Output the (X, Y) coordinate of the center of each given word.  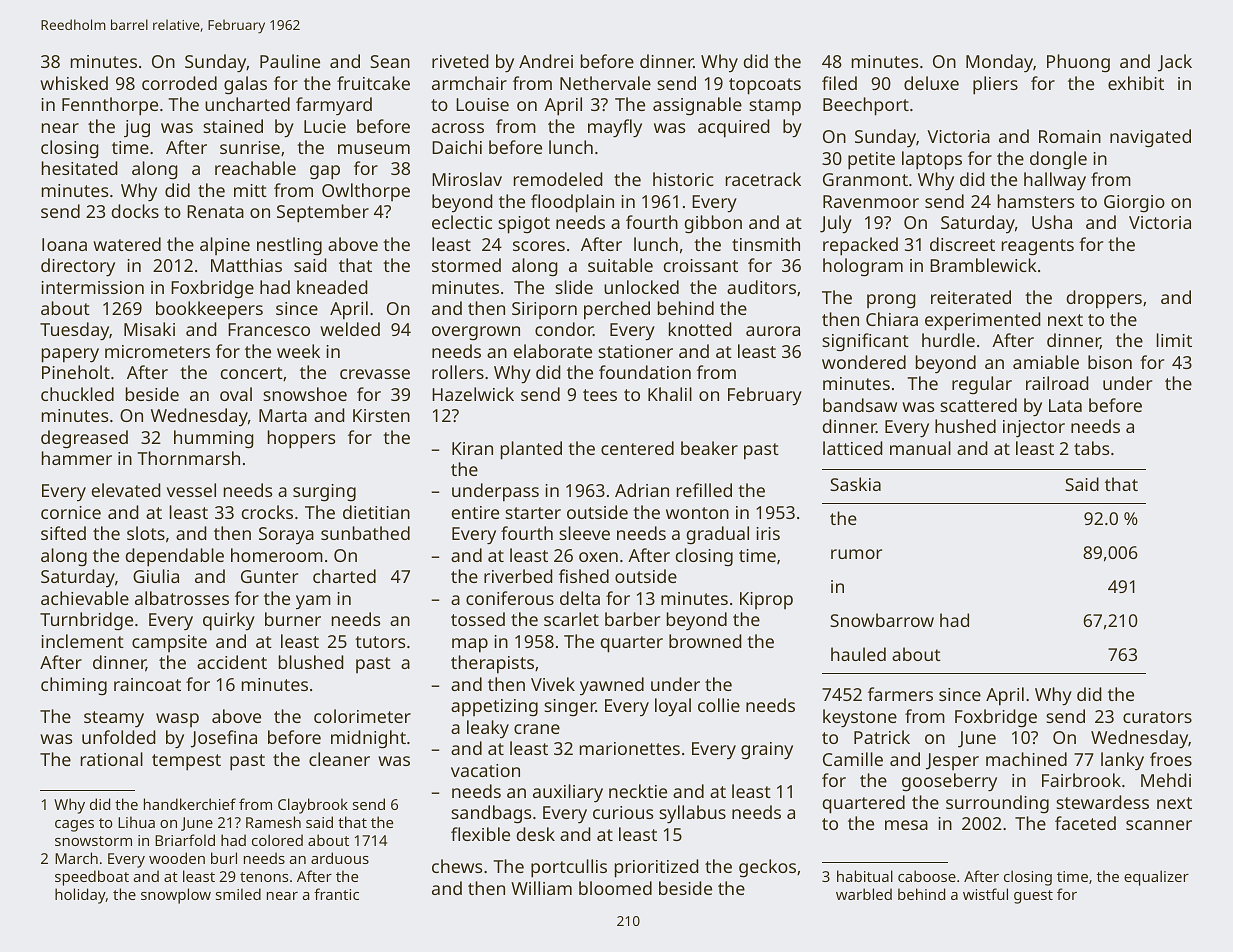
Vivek (553, 684)
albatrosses (182, 598)
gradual (717, 535)
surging (324, 493)
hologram (863, 267)
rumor (856, 554)
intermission (92, 287)
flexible (480, 834)
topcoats (765, 86)
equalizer (1156, 878)
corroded (179, 83)
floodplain (572, 203)
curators (1157, 717)
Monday (999, 63)
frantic (336, 894)
